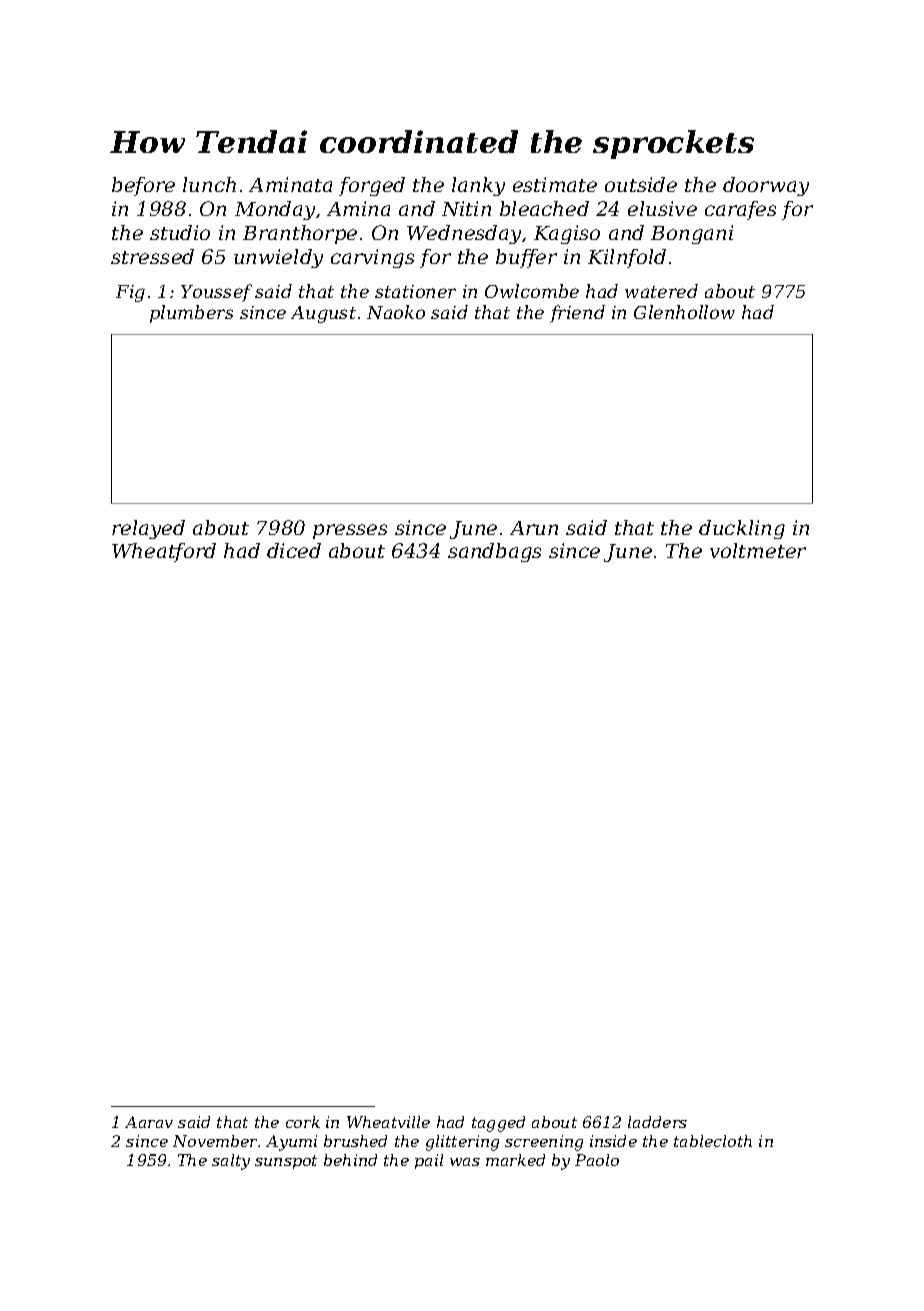  Describe the element at coordinates (766, 186) in the screenshot. I see `doorway` at that location.
